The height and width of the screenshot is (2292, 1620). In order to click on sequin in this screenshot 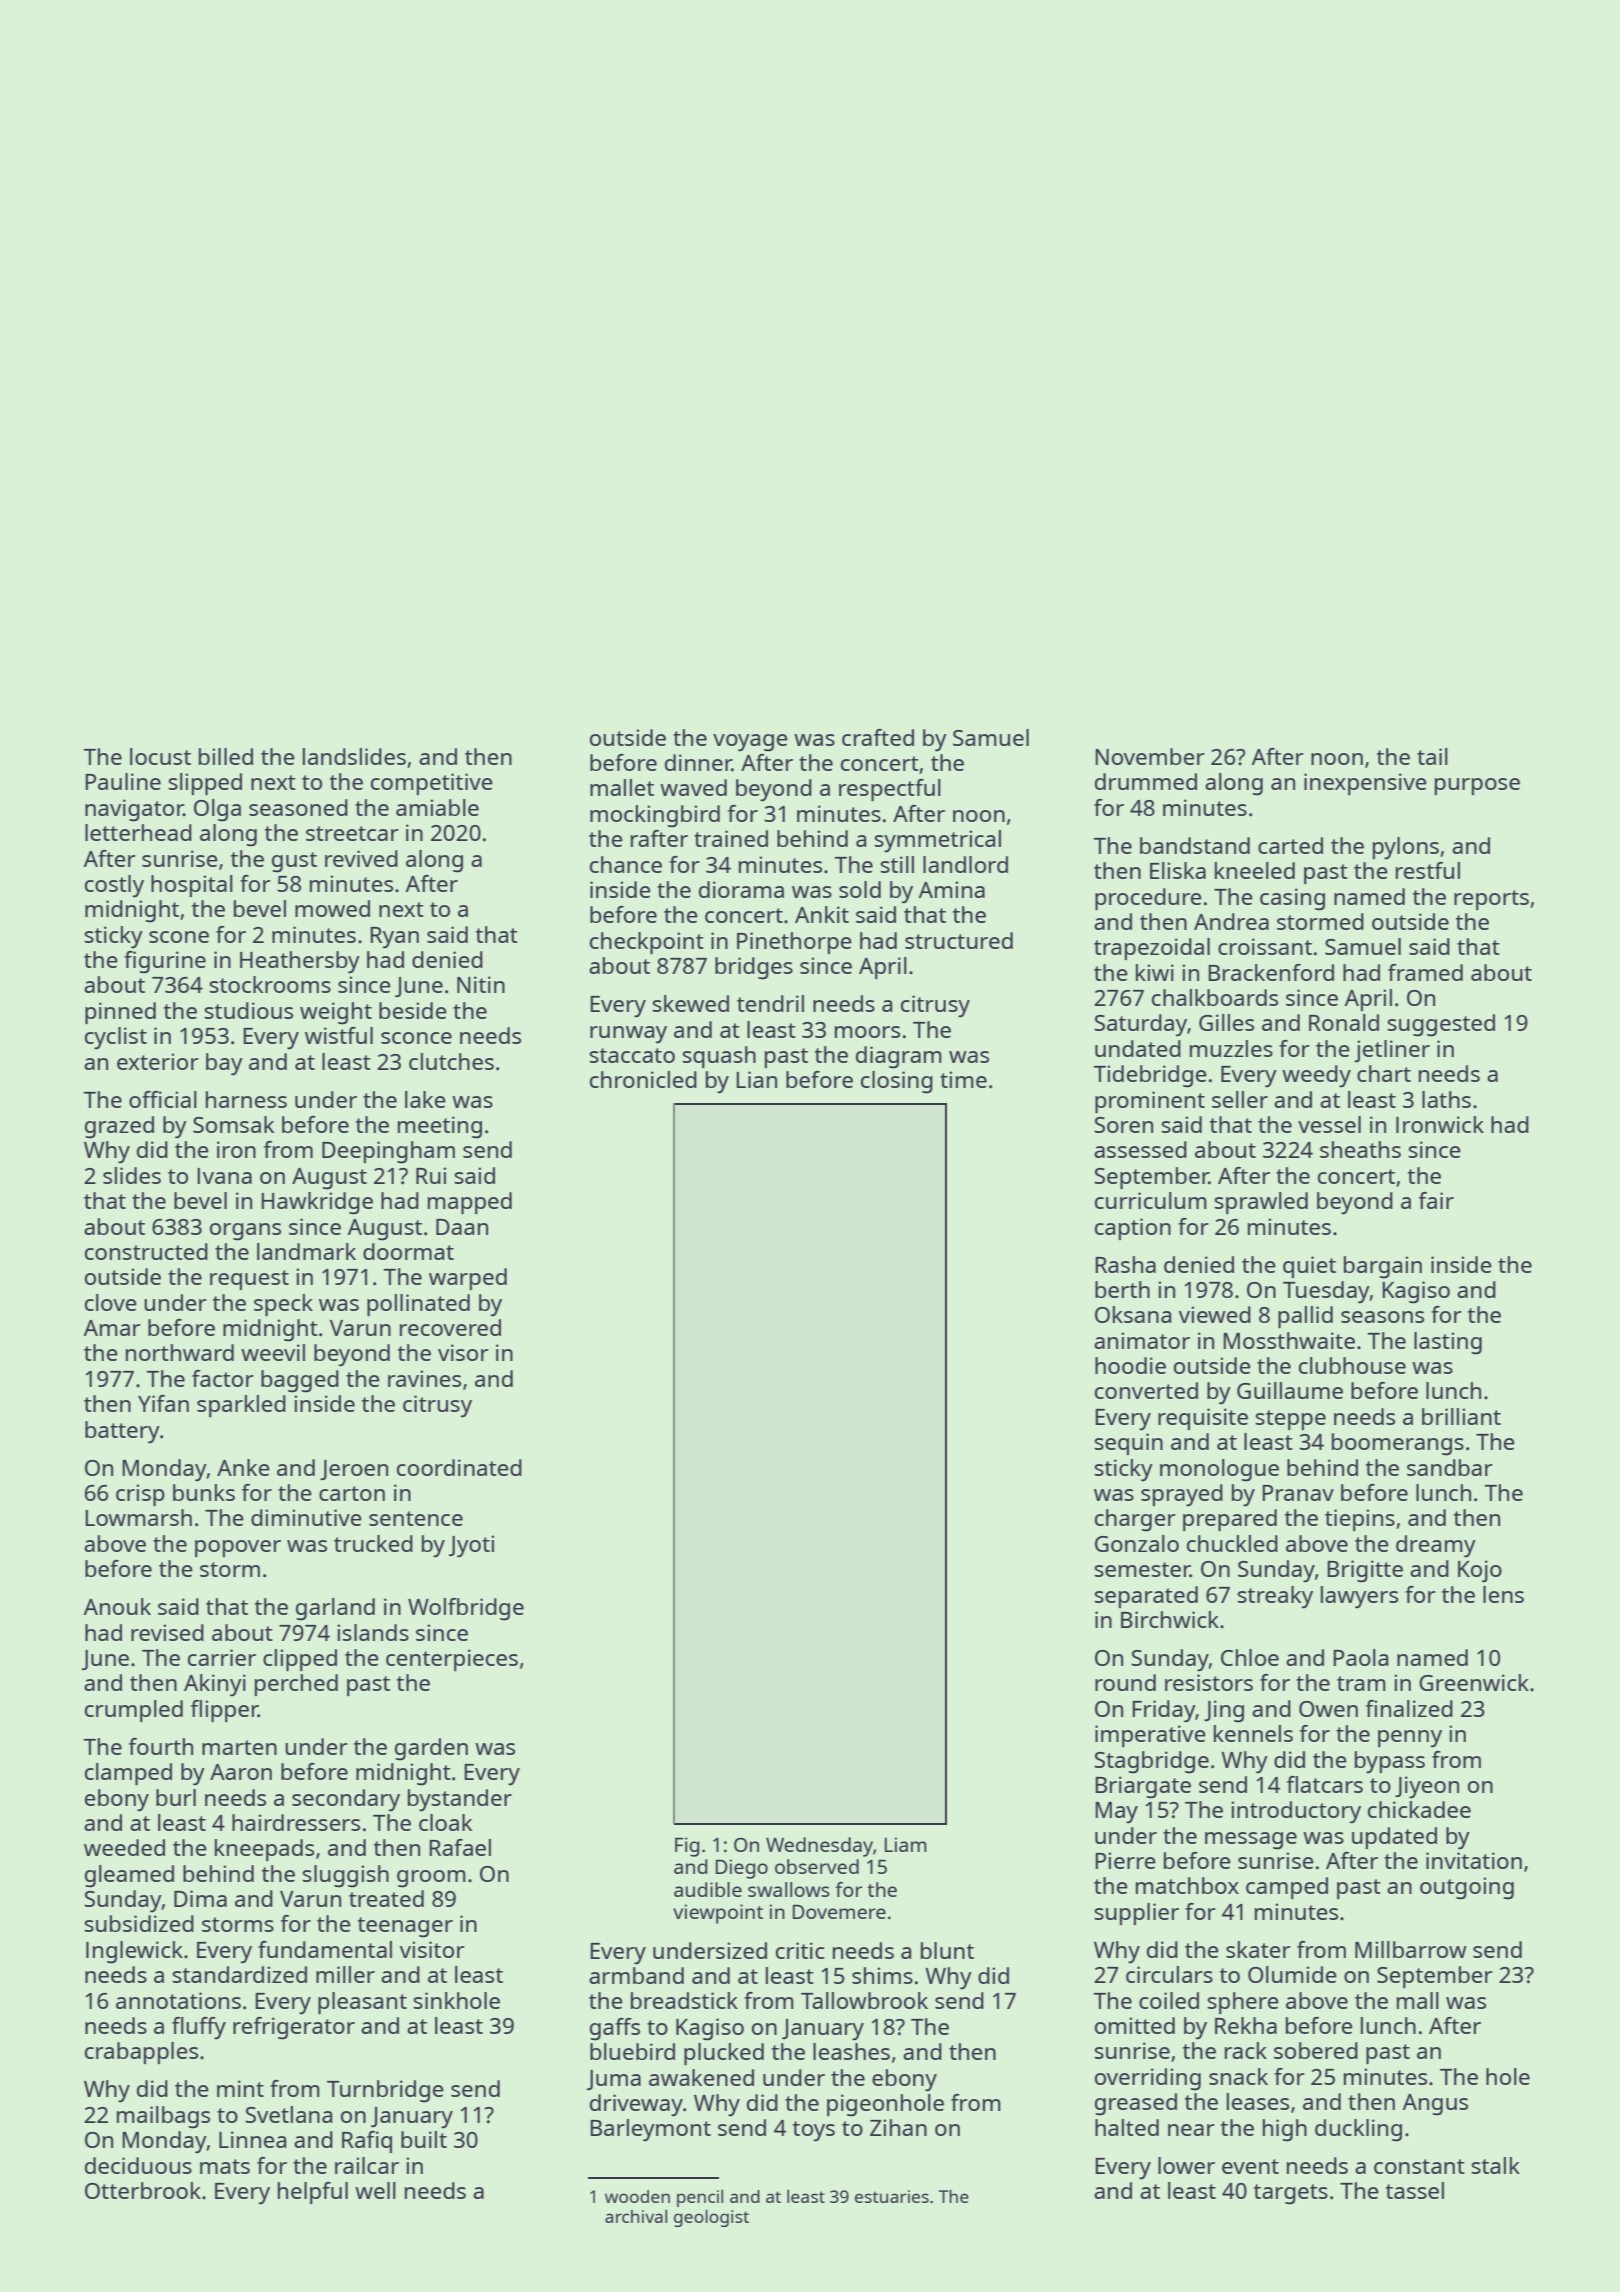, I will do `click(1128, 1444)`.
